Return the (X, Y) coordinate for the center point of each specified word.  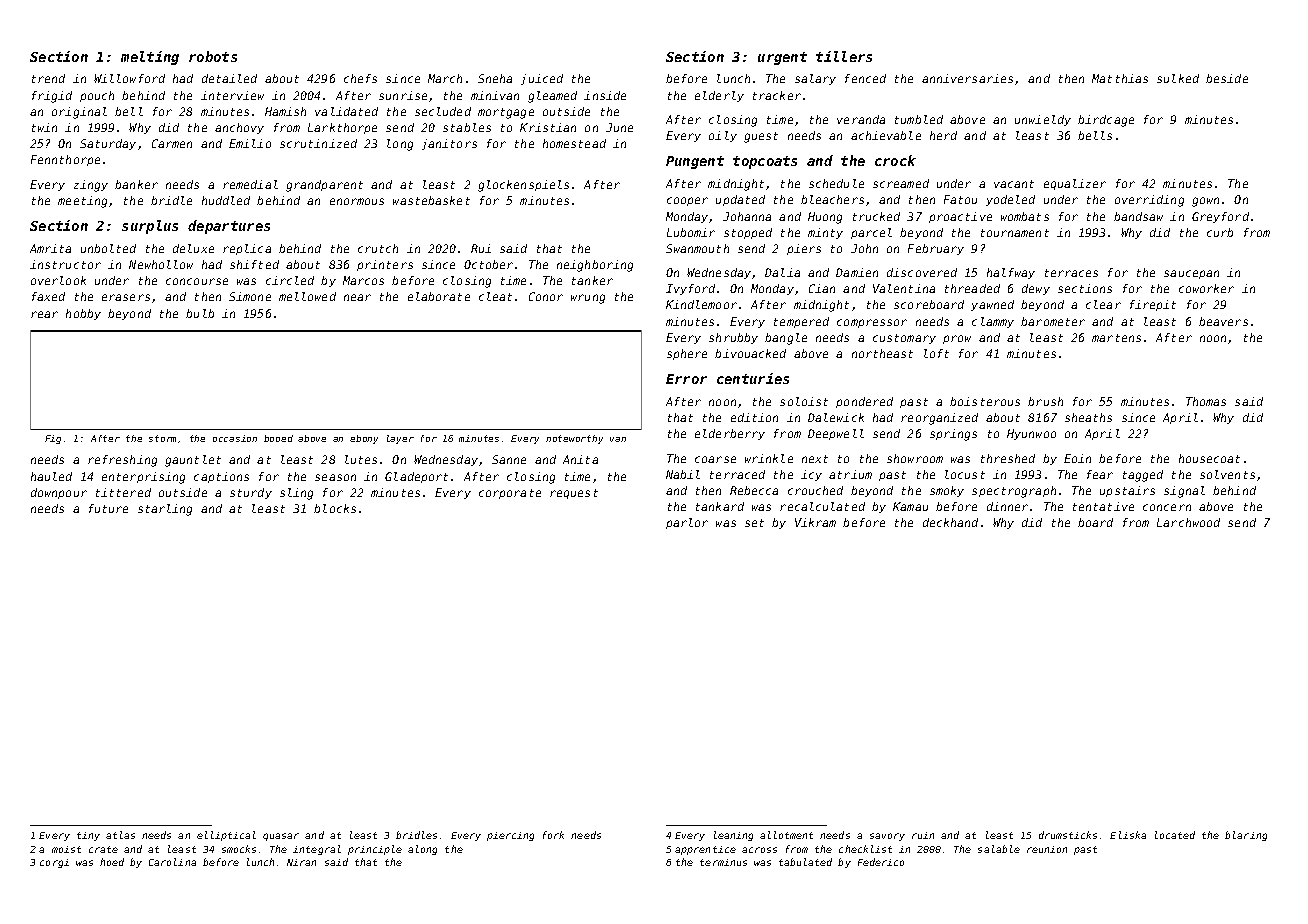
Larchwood (1188, 522)
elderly (719, 96)
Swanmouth (697, 248)
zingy (91, 186)
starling (165, 510)
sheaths (1088, 417)
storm (162, 438)
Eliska (1128, 835)
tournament (1015, 233)
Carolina (172, 862)
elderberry (730, 434)
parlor (687, 523)
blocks (335, 508)
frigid (52, 97)
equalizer (1075, 184)
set (754, 523)
